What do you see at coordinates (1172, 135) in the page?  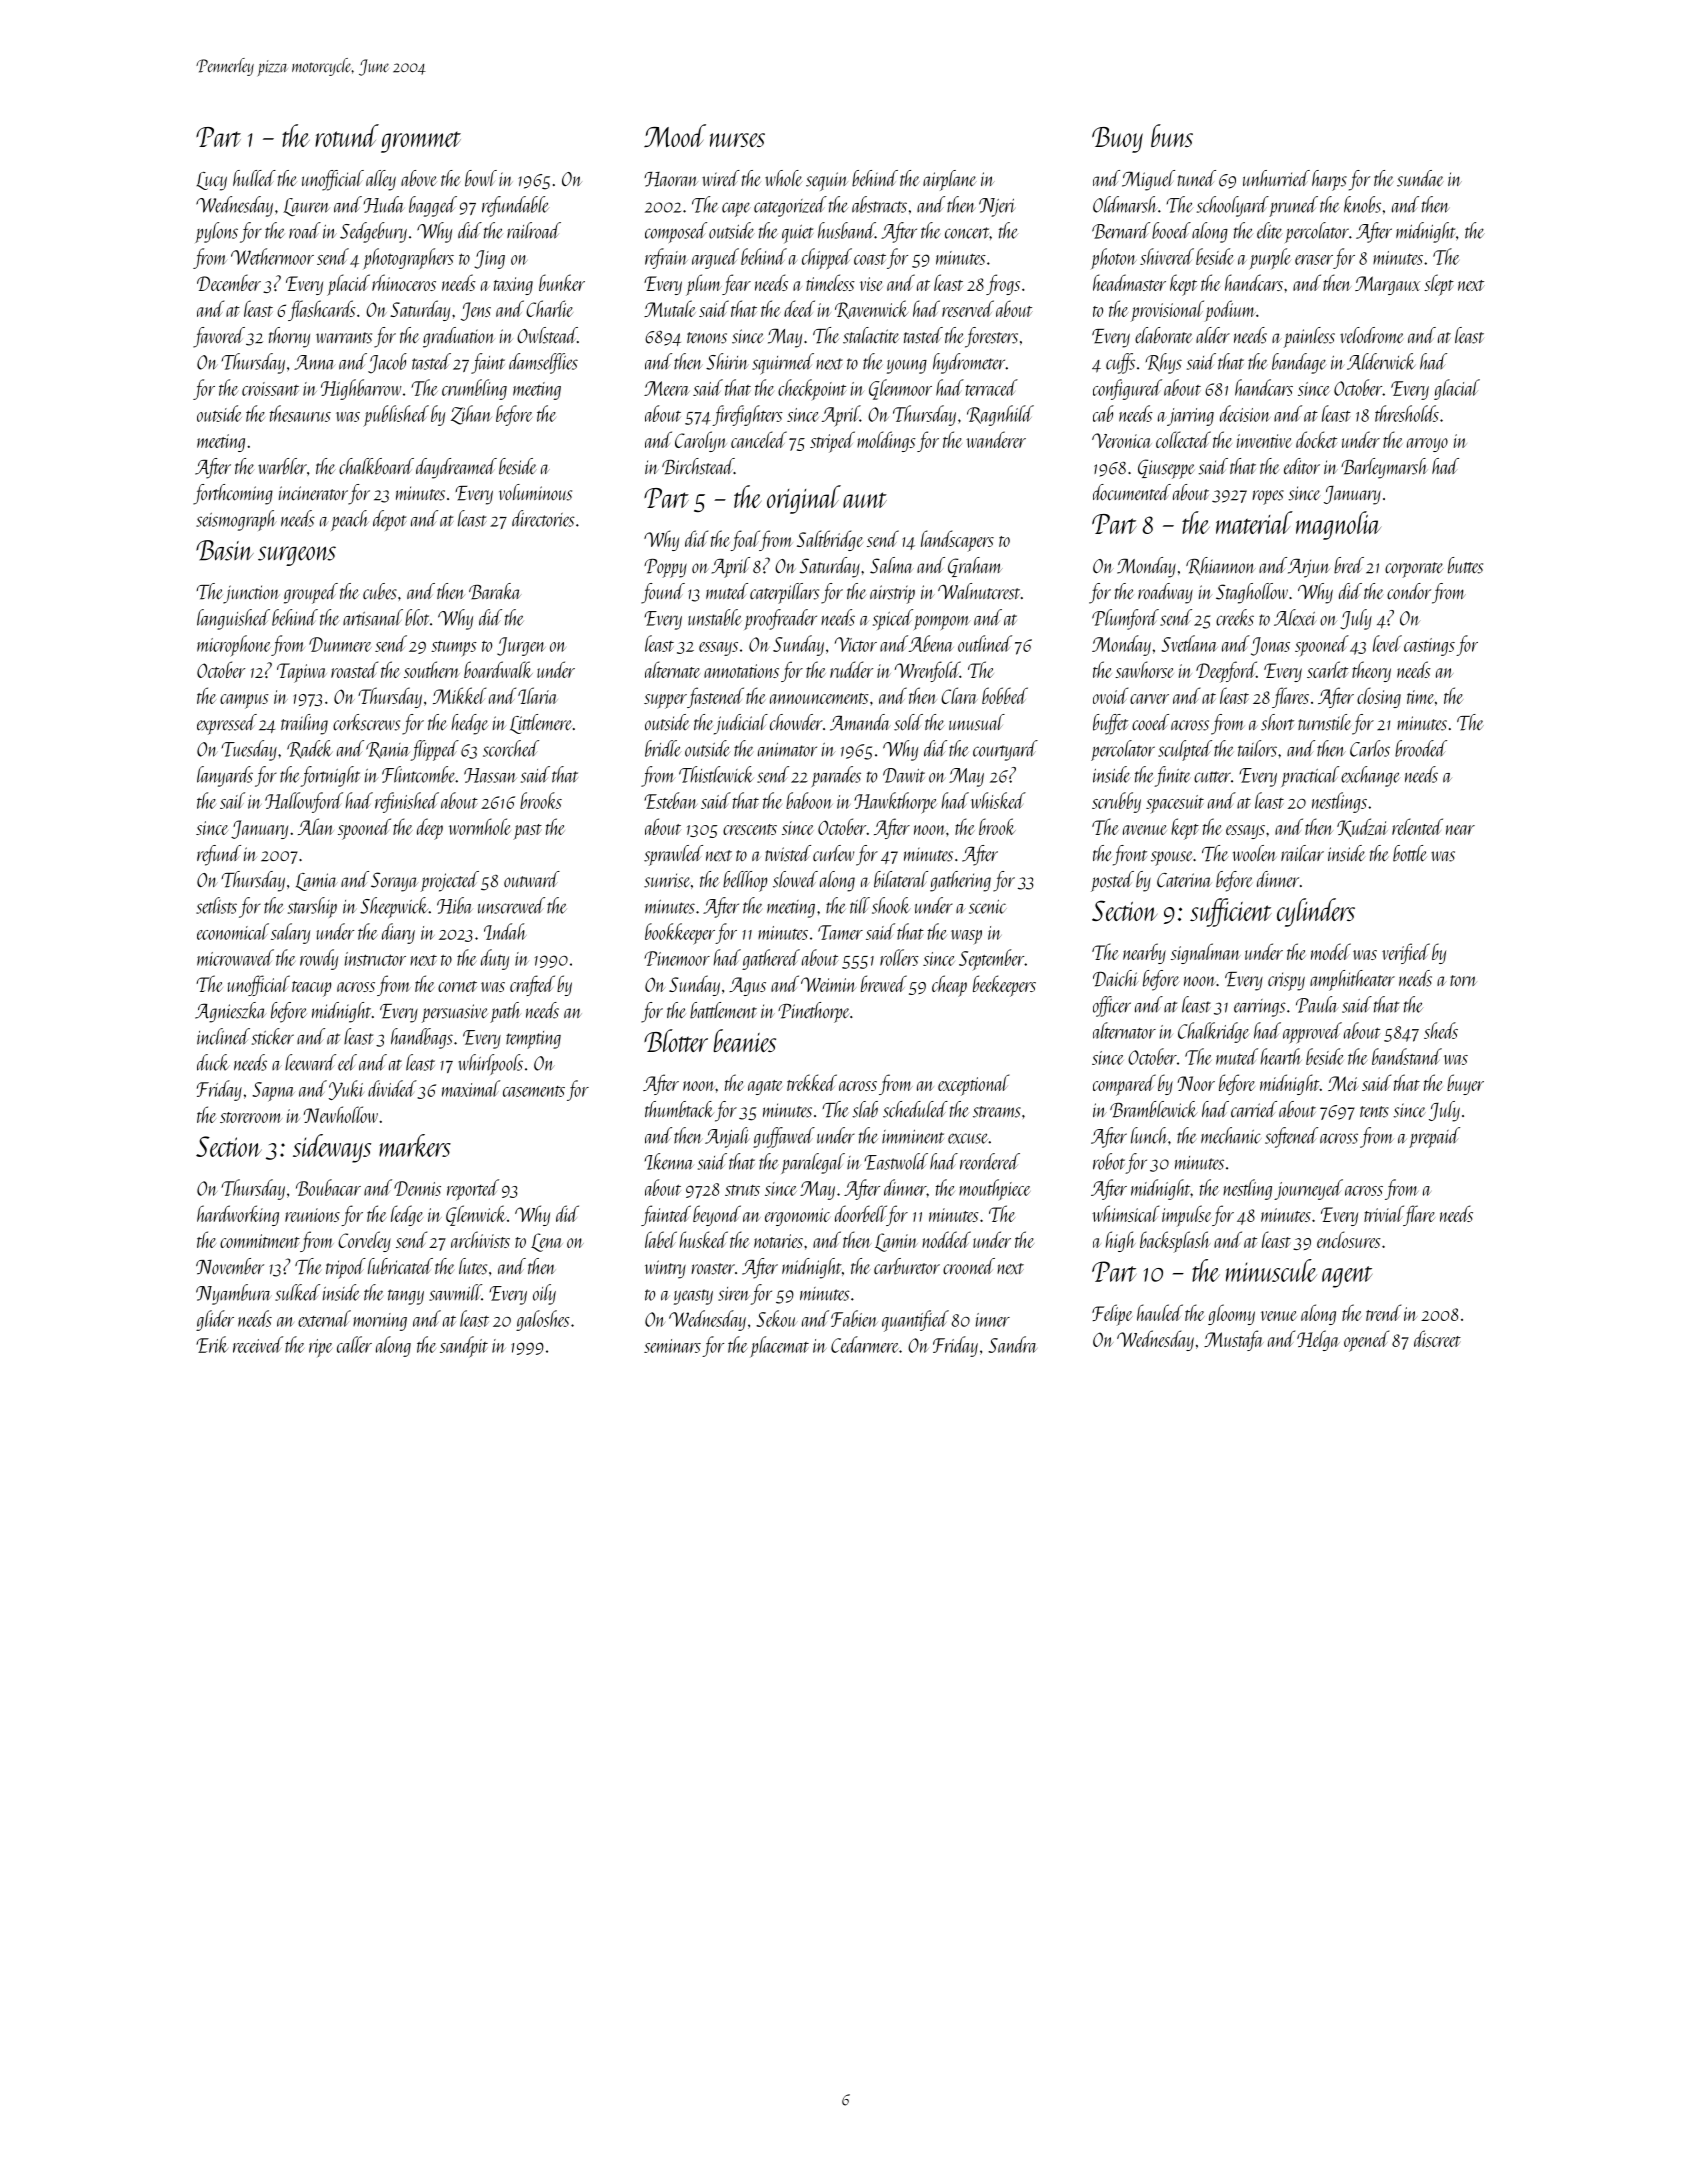 I see `buns` at bounding box center [1172, 135].
